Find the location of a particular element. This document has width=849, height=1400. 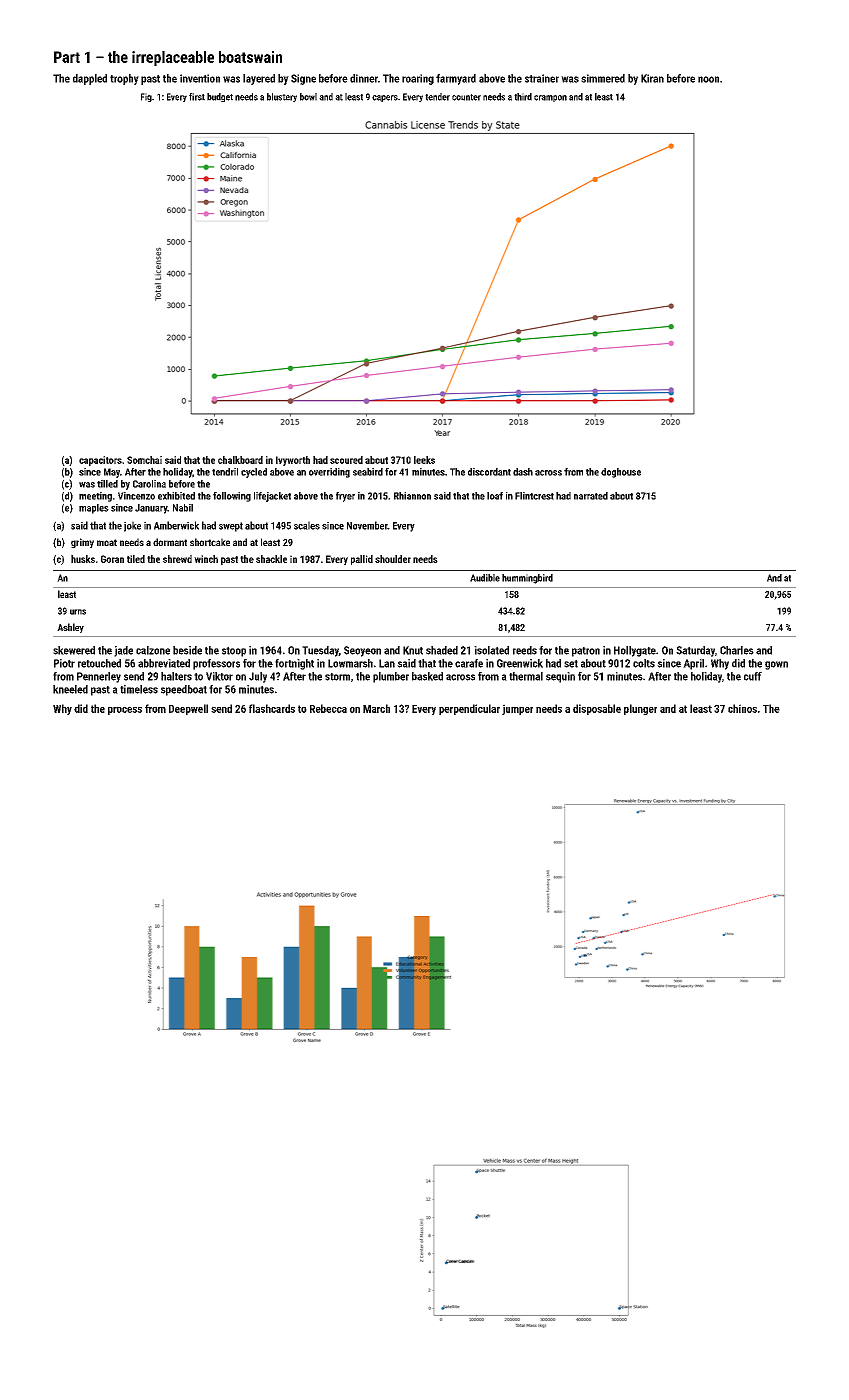

Charles is located at coordinates (737, 650).
